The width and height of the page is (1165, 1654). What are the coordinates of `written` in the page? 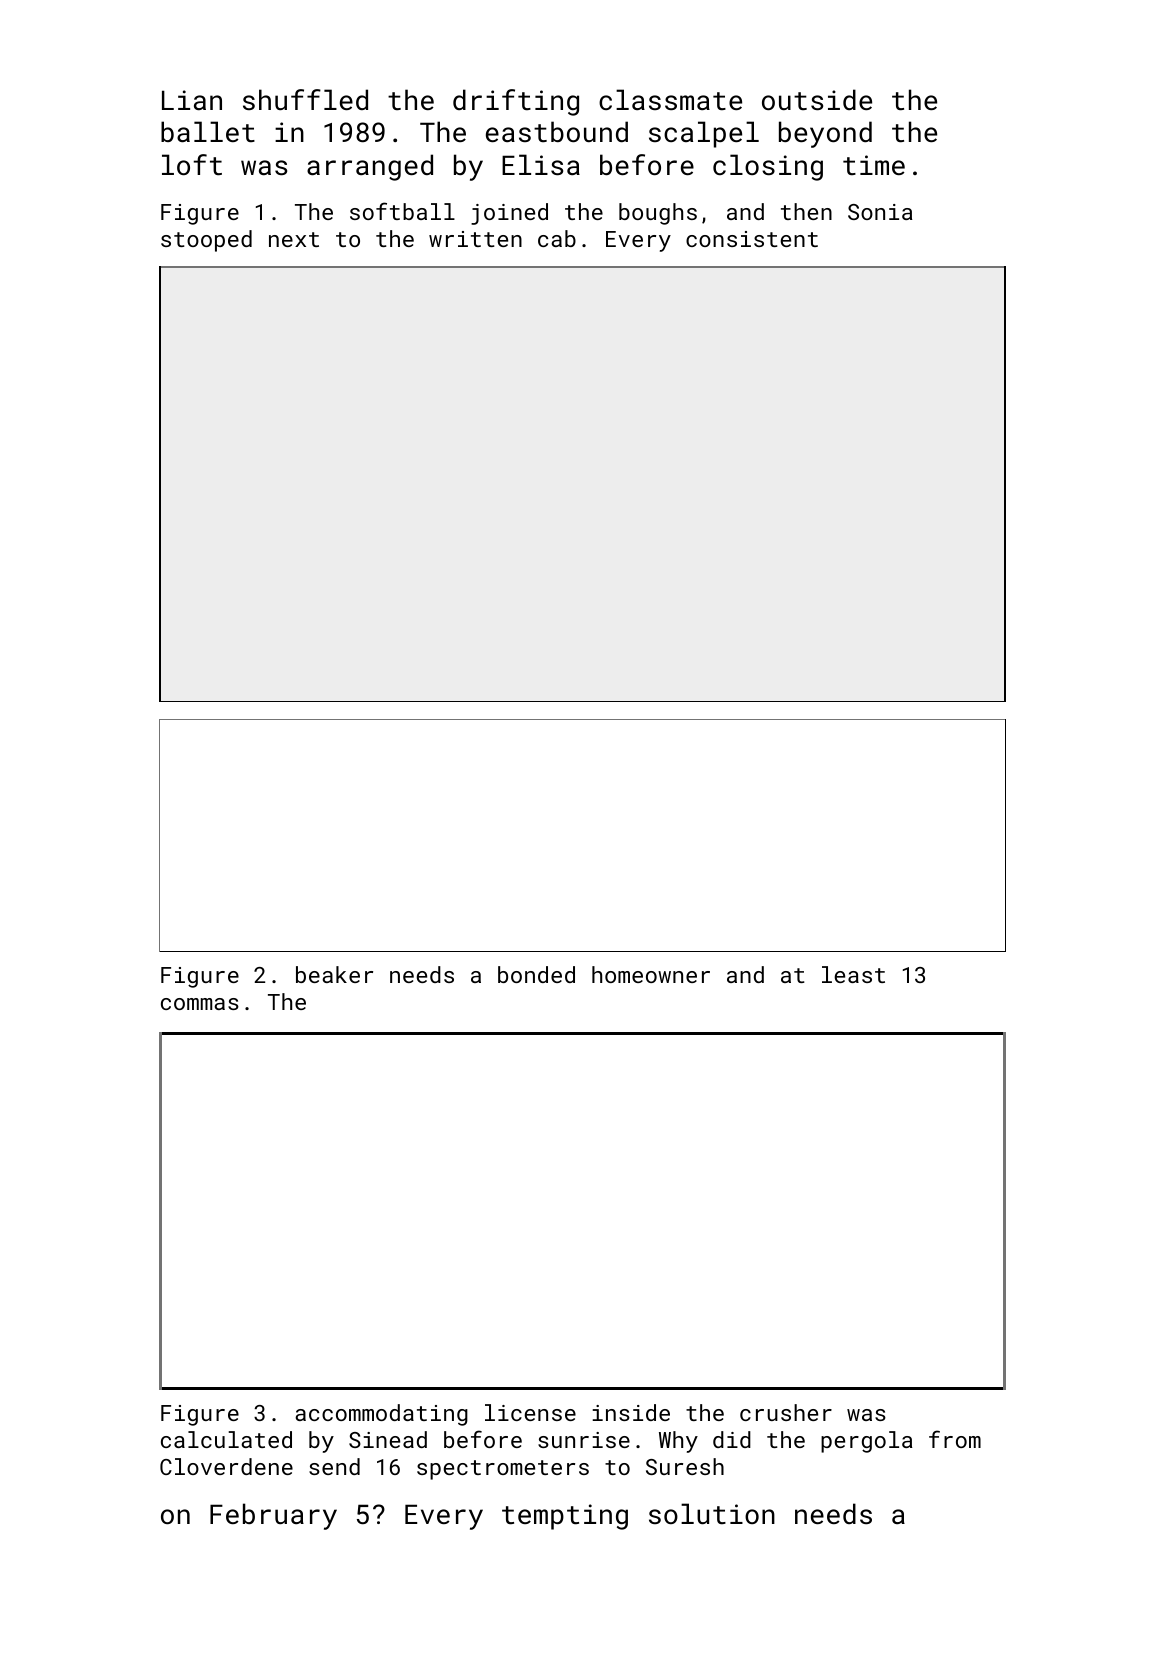 It's located at (475, 239).
